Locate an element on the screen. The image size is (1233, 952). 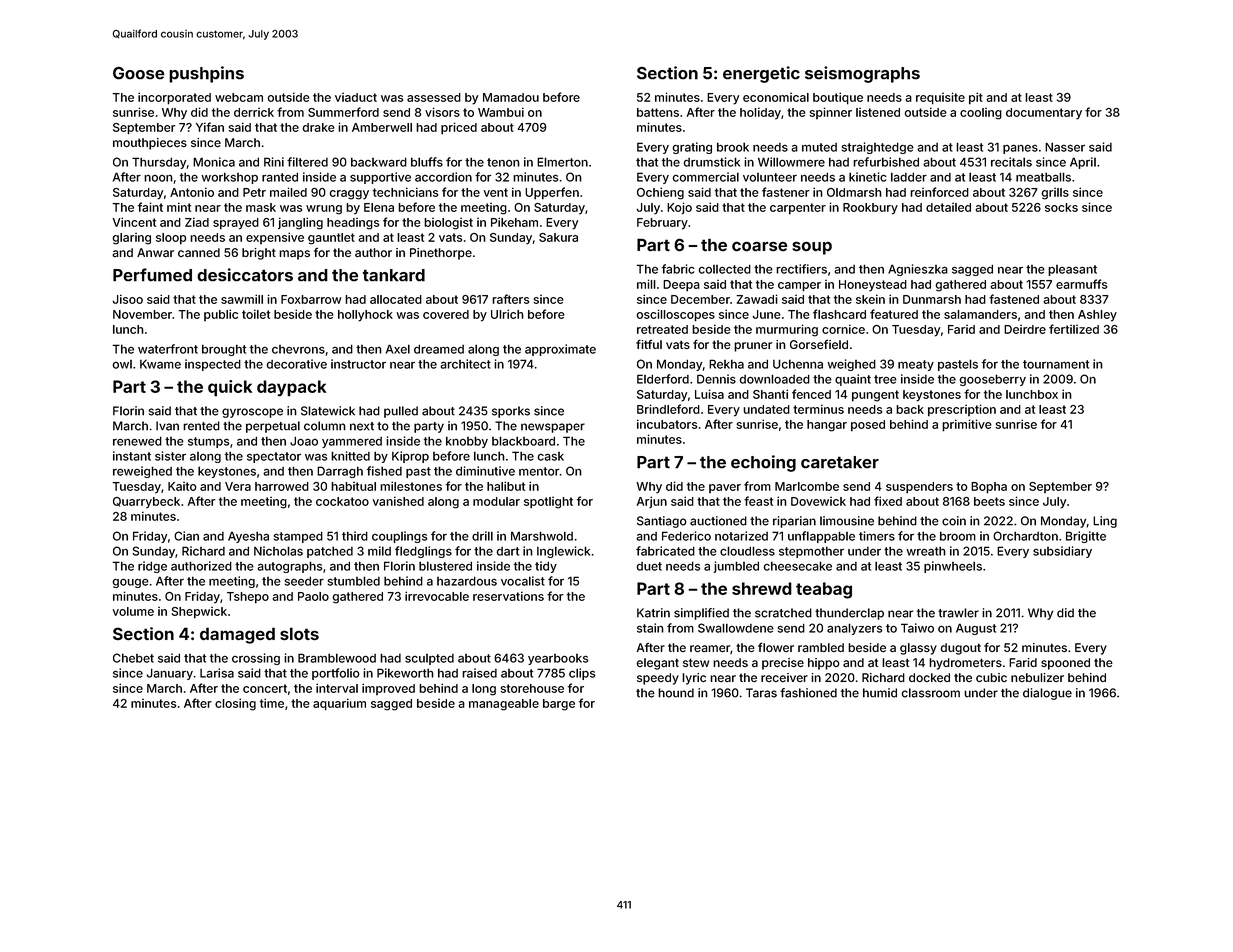
pit is located at coordinates (976, 98).
